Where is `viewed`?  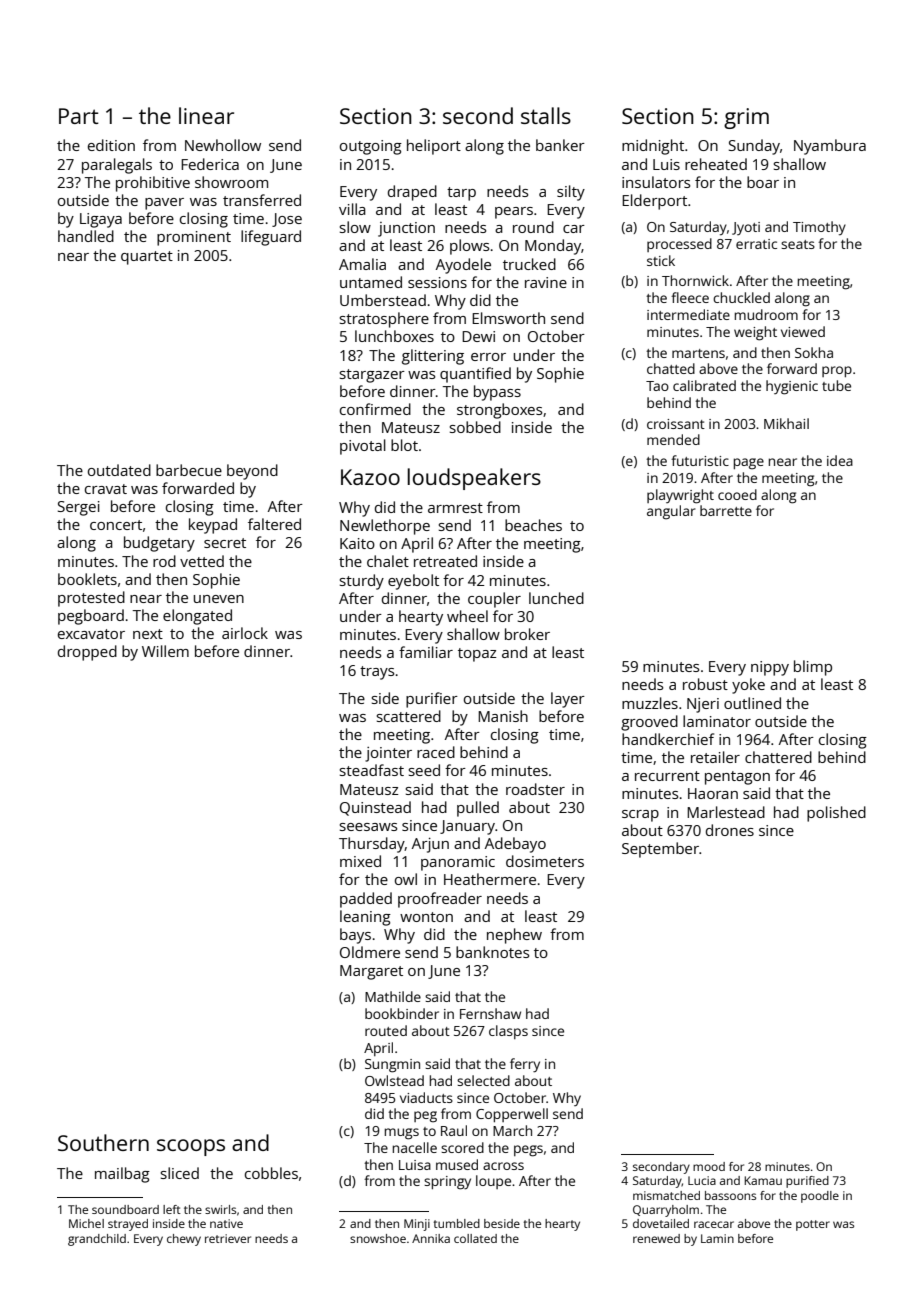 viewed is located at coordinates (803, 331).
